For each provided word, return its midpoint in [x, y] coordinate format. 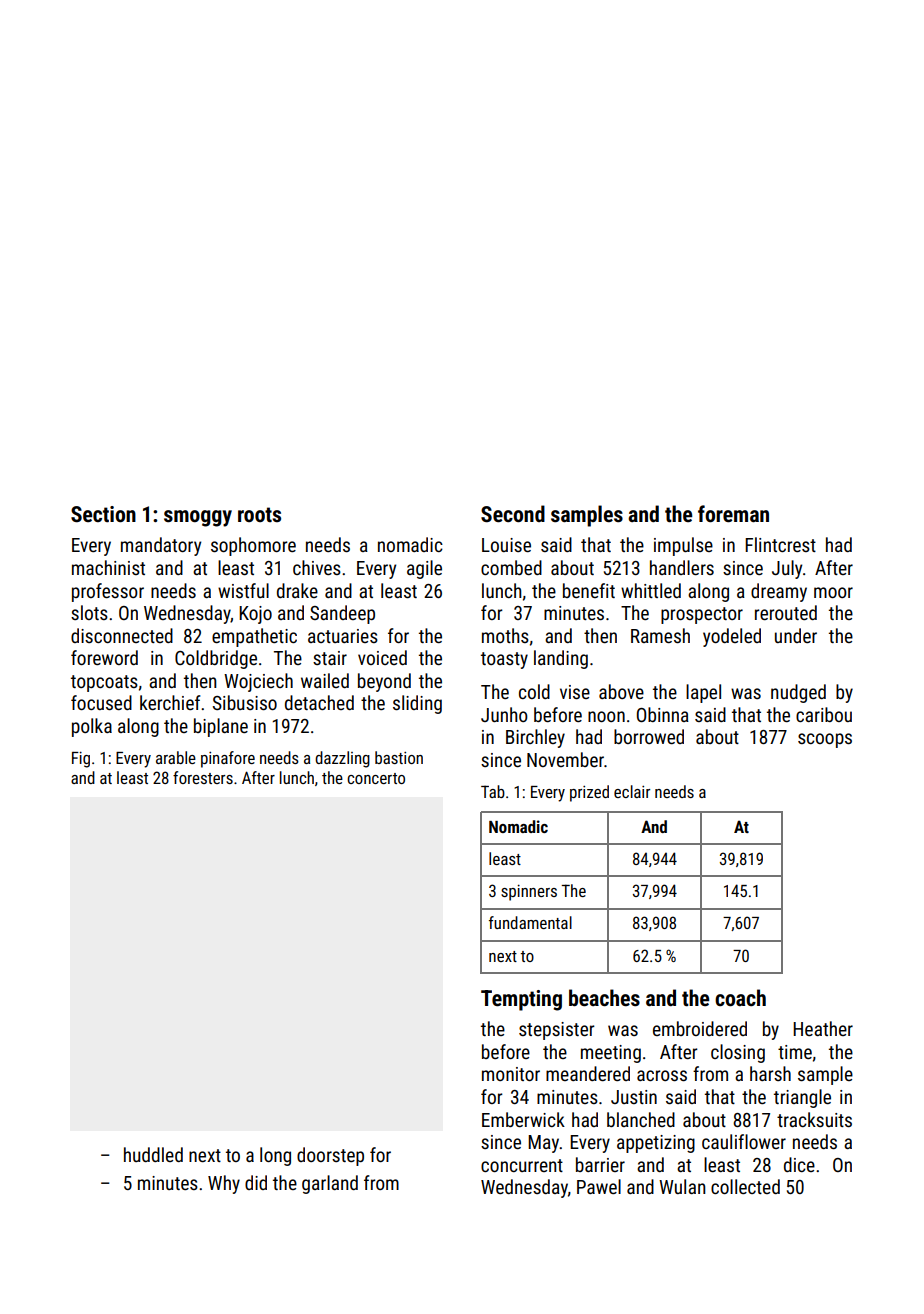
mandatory [161, 546]
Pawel [599, 1186]
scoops [825, 740]
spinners [529, 893]
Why [224, 1184]
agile [424, 569]
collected [745, 1186]
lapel [703, 693]
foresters [203, 777]
